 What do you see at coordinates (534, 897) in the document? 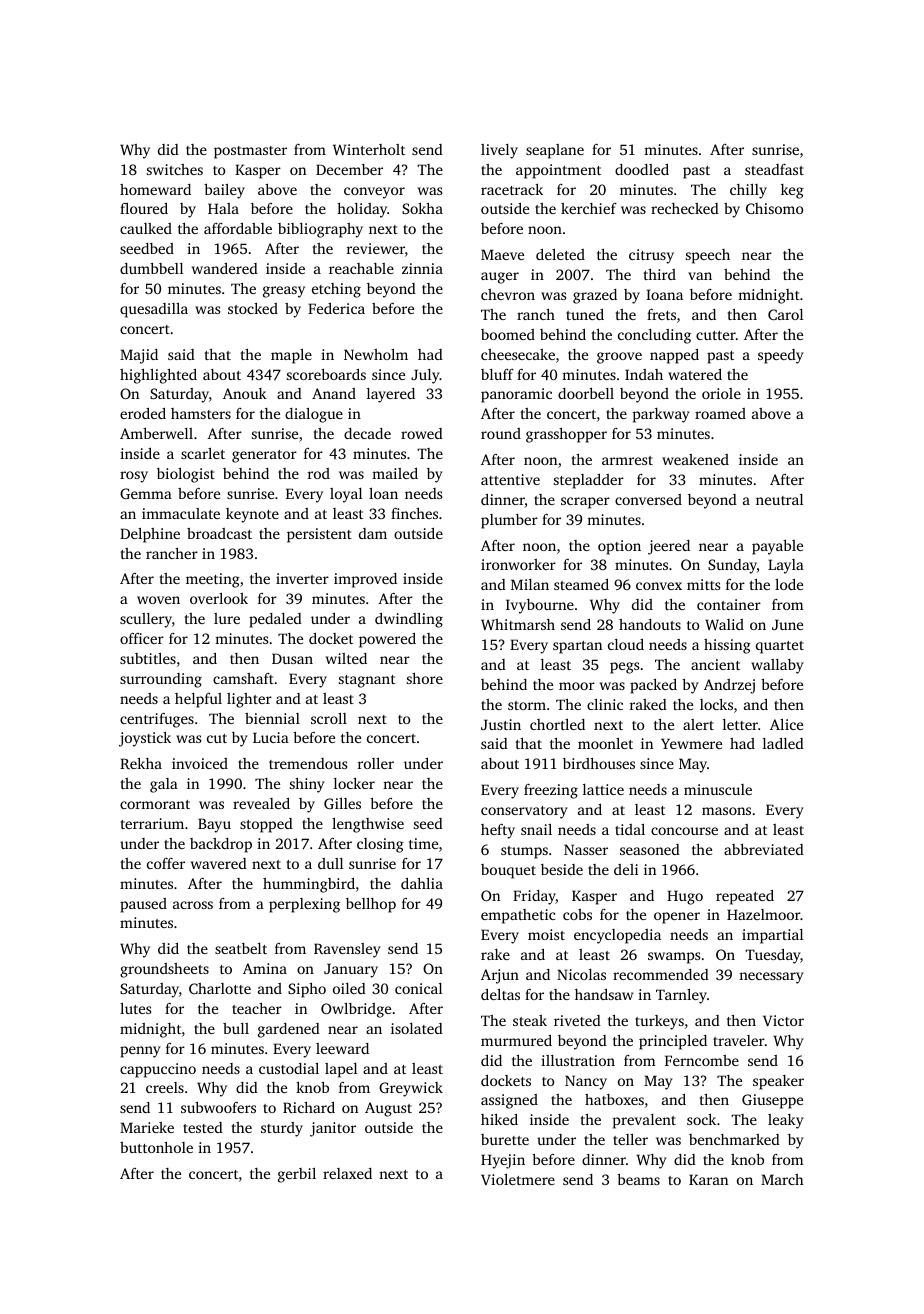
I see `Friday` at bounding box center [534, 897].
